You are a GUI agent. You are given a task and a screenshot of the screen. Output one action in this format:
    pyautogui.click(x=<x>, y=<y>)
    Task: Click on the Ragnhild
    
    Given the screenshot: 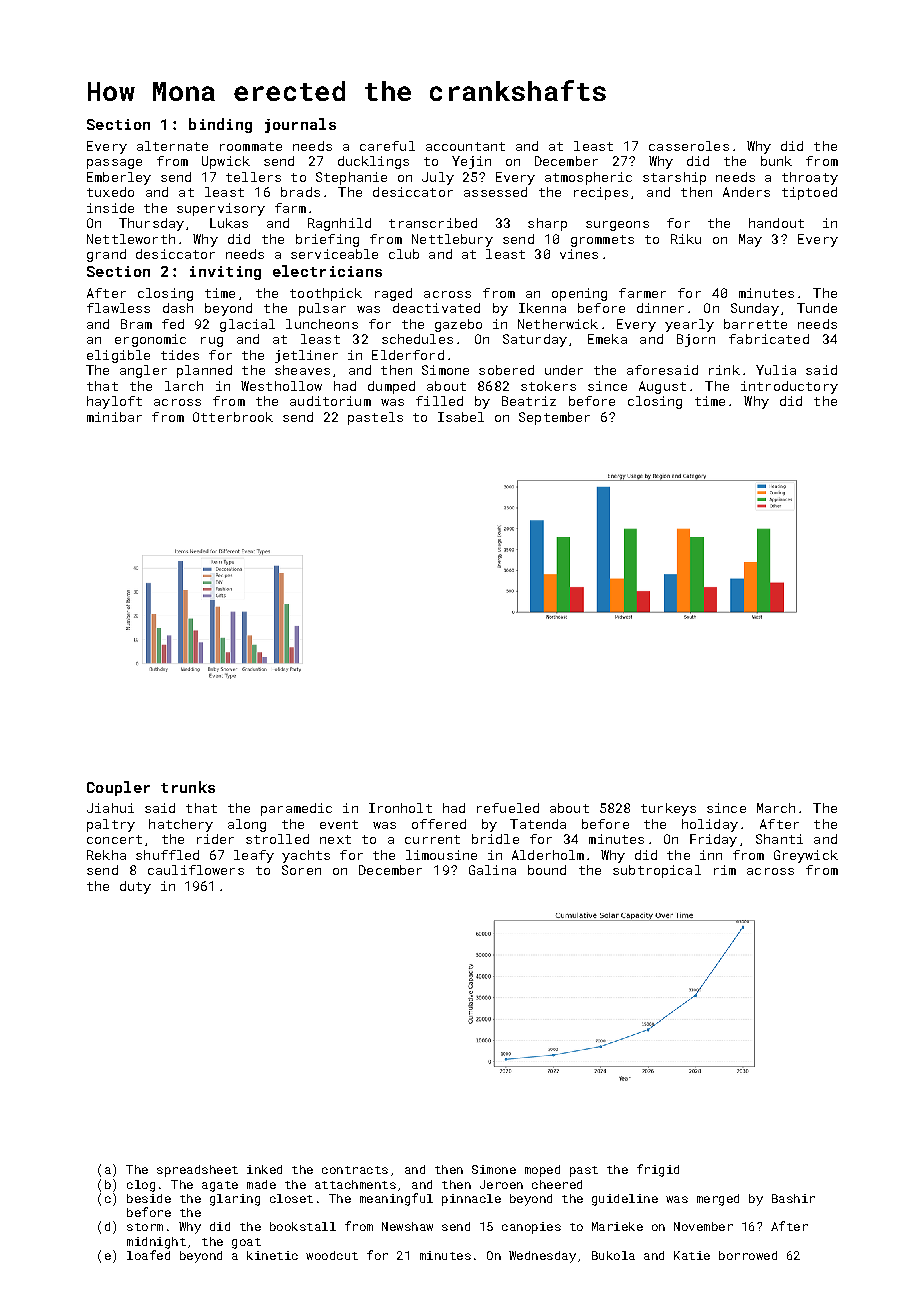 What is the action you would take?
    pyautogui.click(x=339, y=224)
